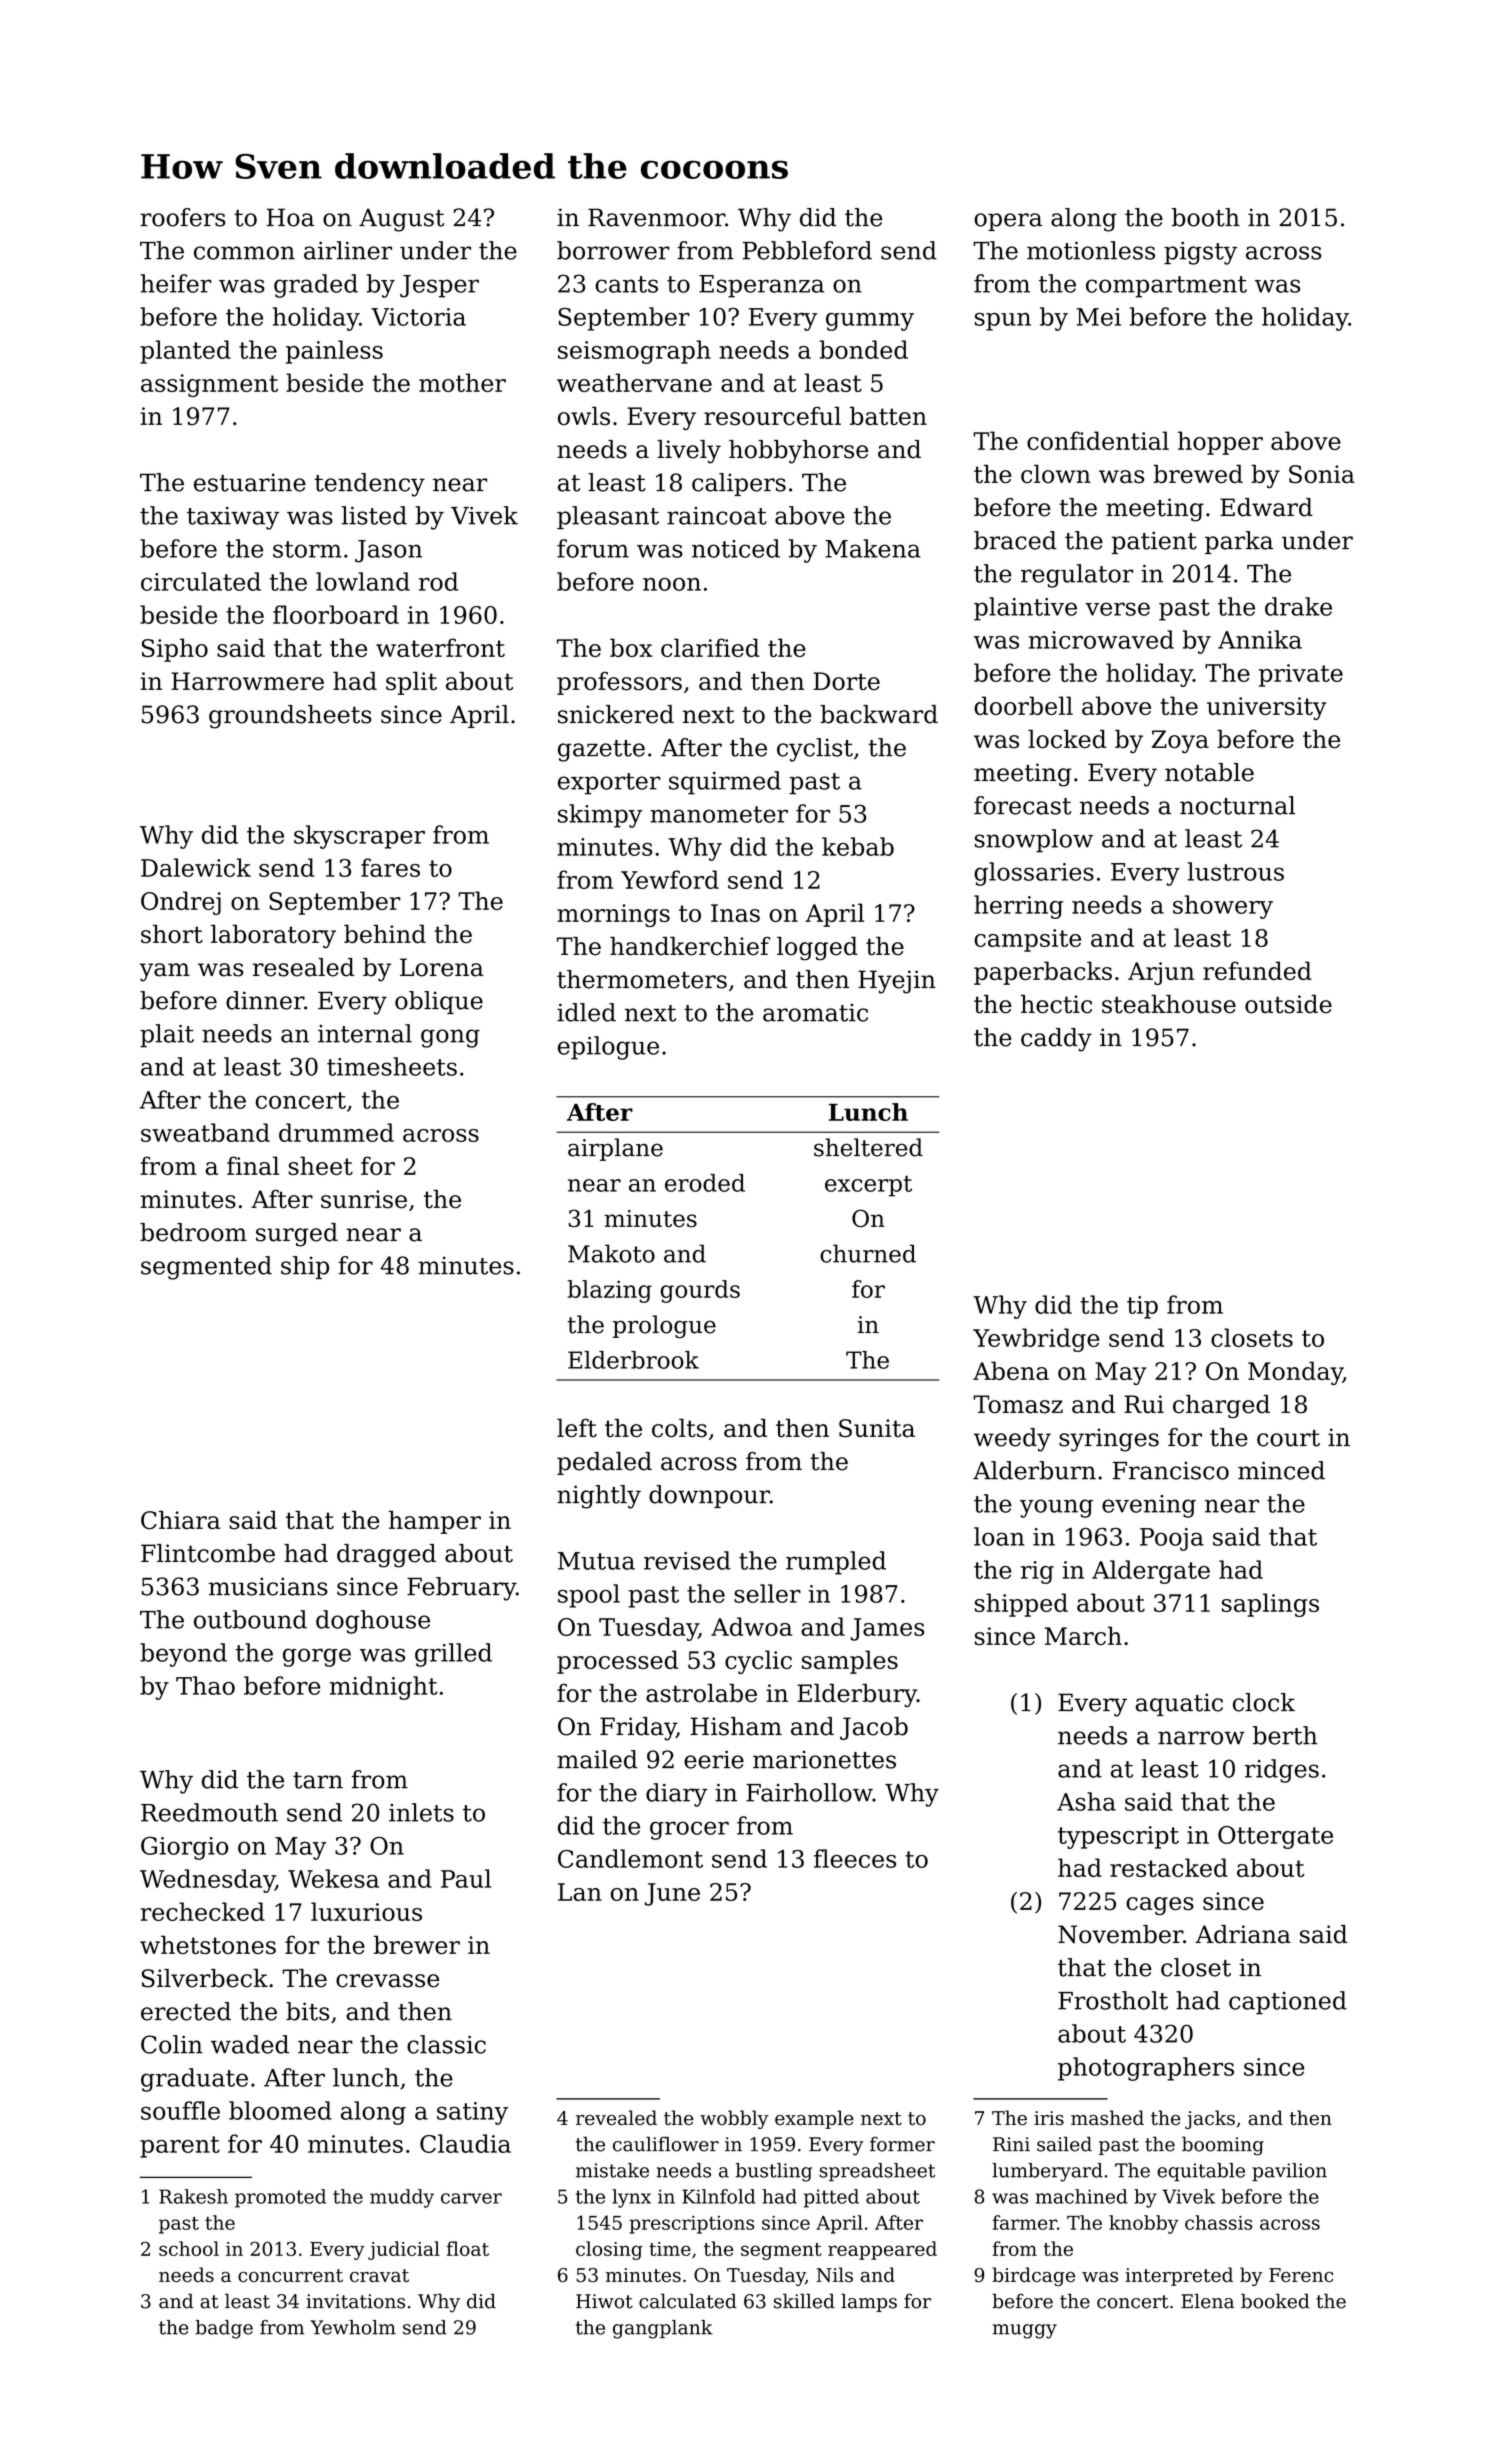 The height and width of the image is (2464, 1496). What do you see at coordinates (687, 1560) in the image?
I see `revised` at bounding box center [687, 1560].
